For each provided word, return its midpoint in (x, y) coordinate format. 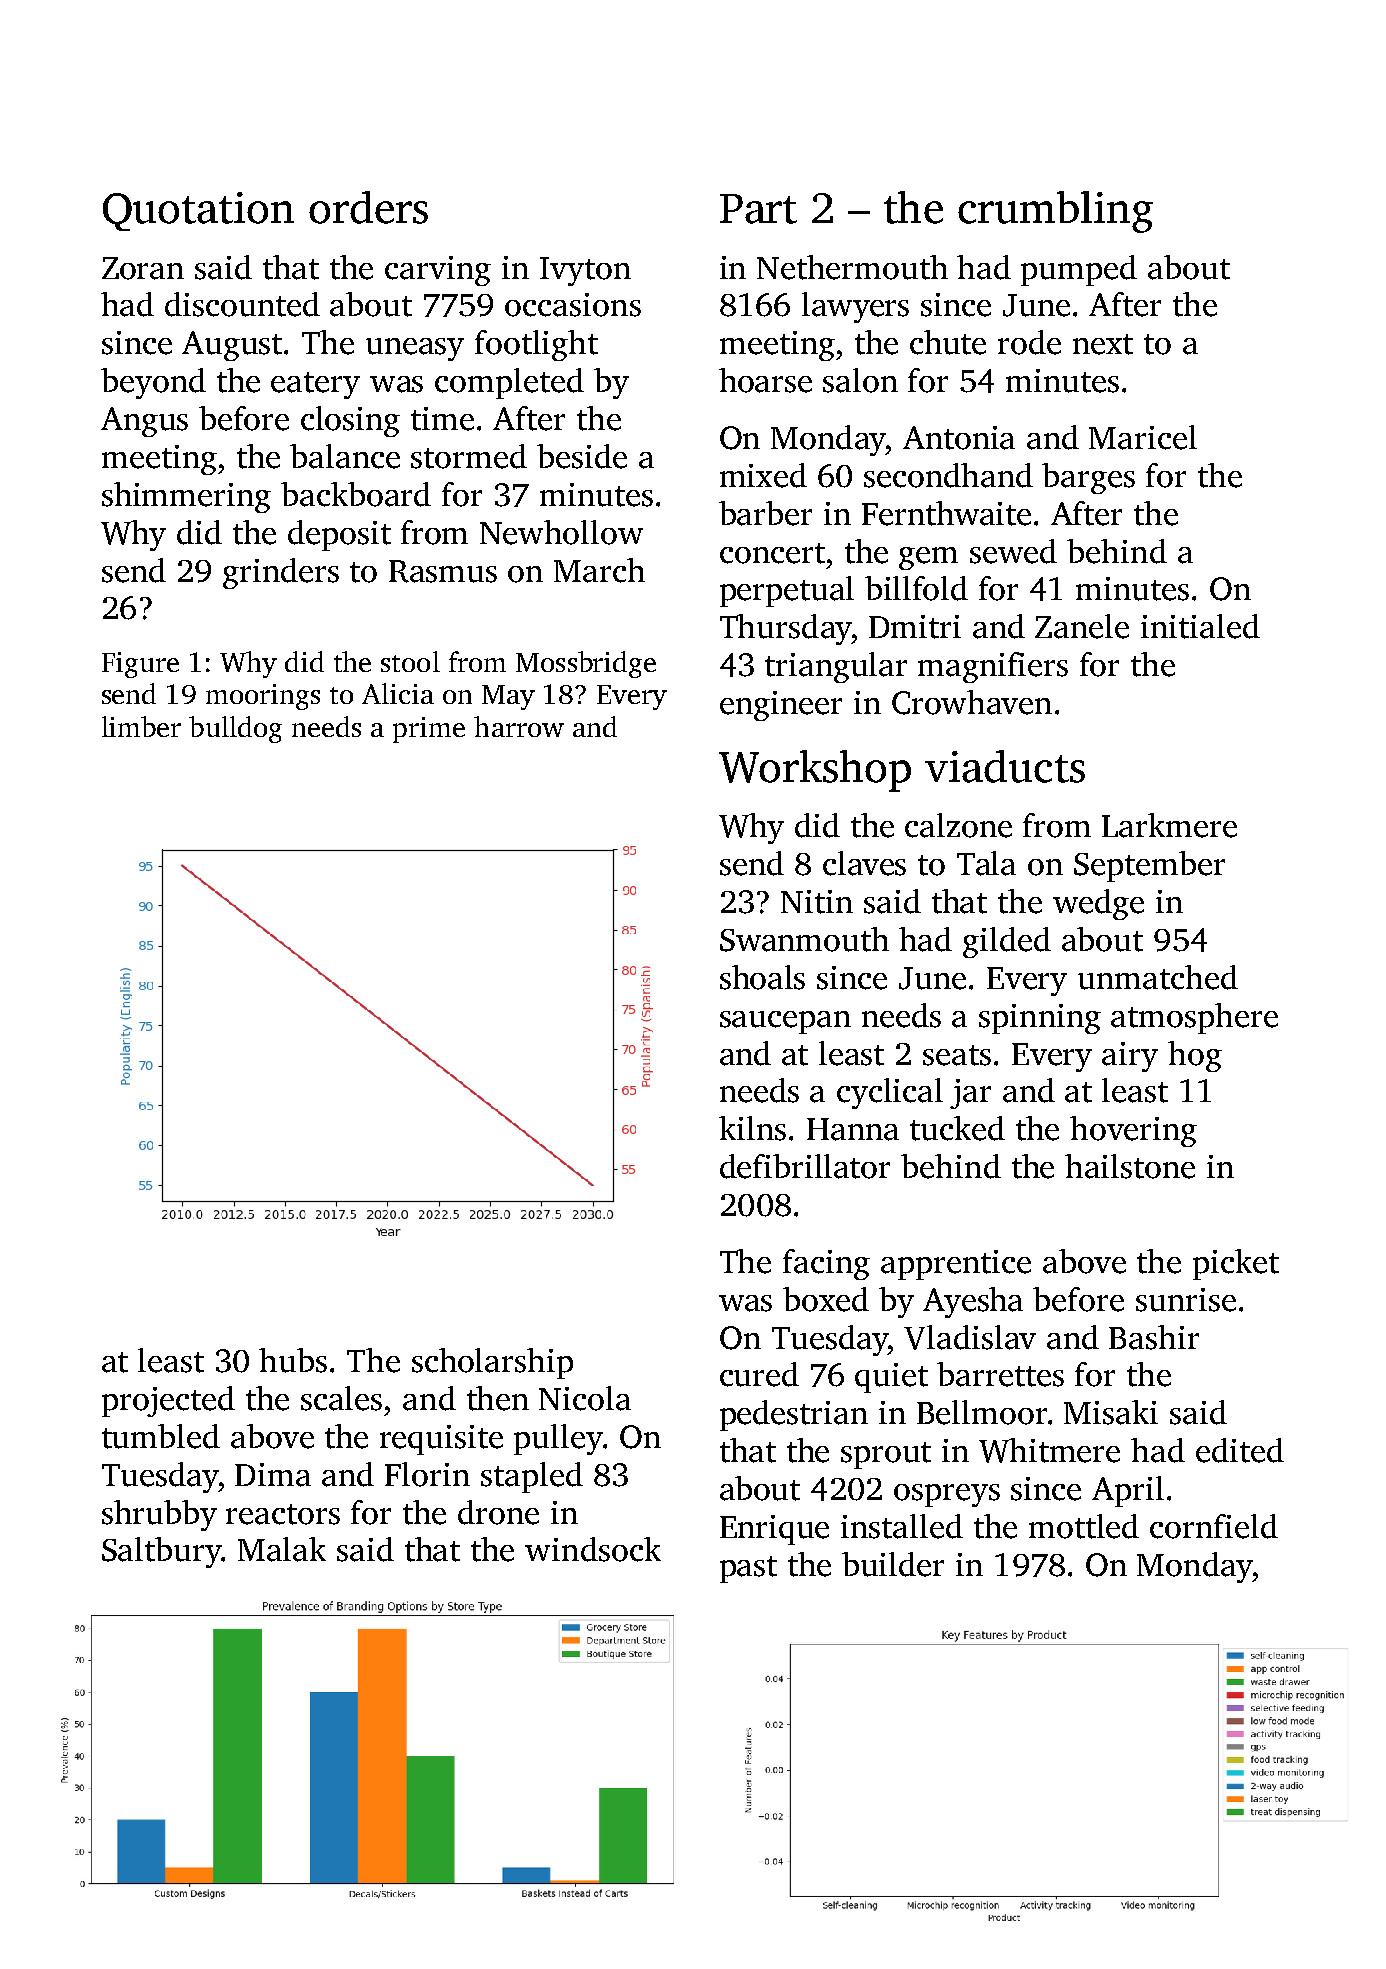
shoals (762, 977)
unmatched (1158, 977)
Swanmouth (804, 939)
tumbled (161, 1436)
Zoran (143, 268)
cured (759, 1374)
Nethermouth (852, 267)
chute (948, 342)
